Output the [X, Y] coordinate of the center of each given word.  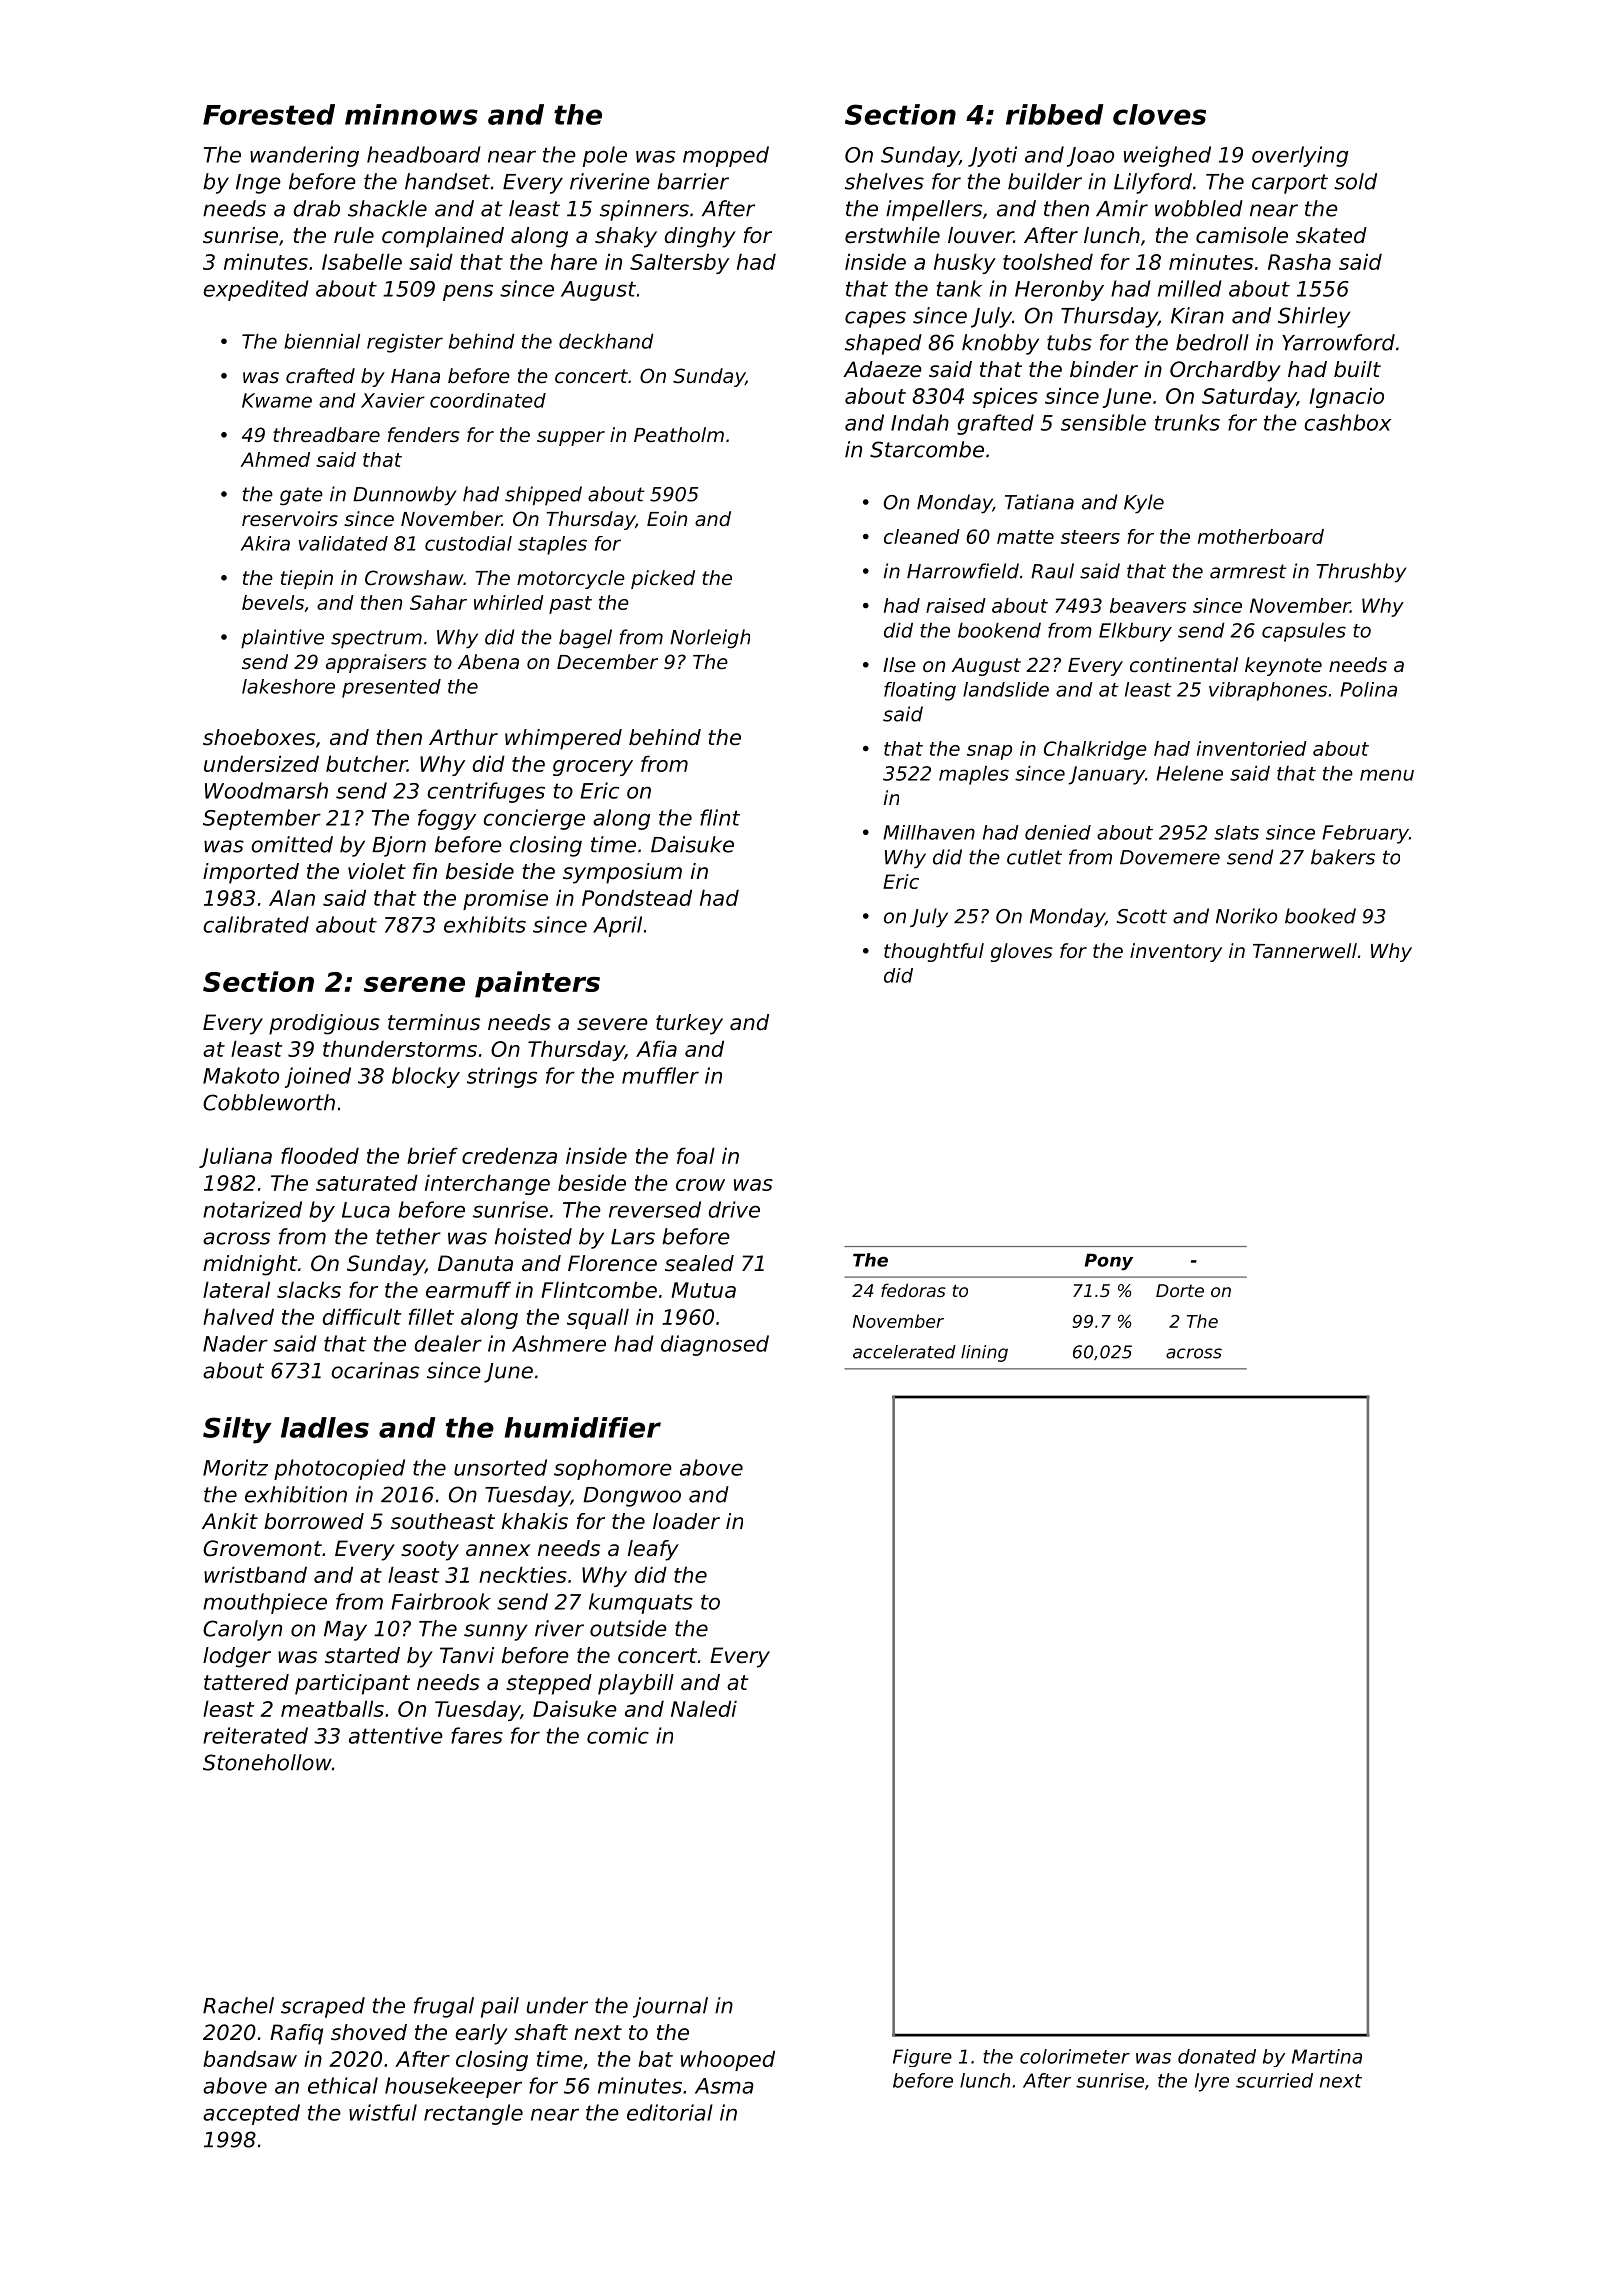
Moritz [235, 1467]
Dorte [1180, 1290]
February [1365, 834]
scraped [323, 2007]
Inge [258, 184]
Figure [922, 2058]
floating [920, 691]
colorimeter [1075, 2056]
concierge [534, 819]
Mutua [703, 1290]
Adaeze [882, 369]
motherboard [1261, 536]
